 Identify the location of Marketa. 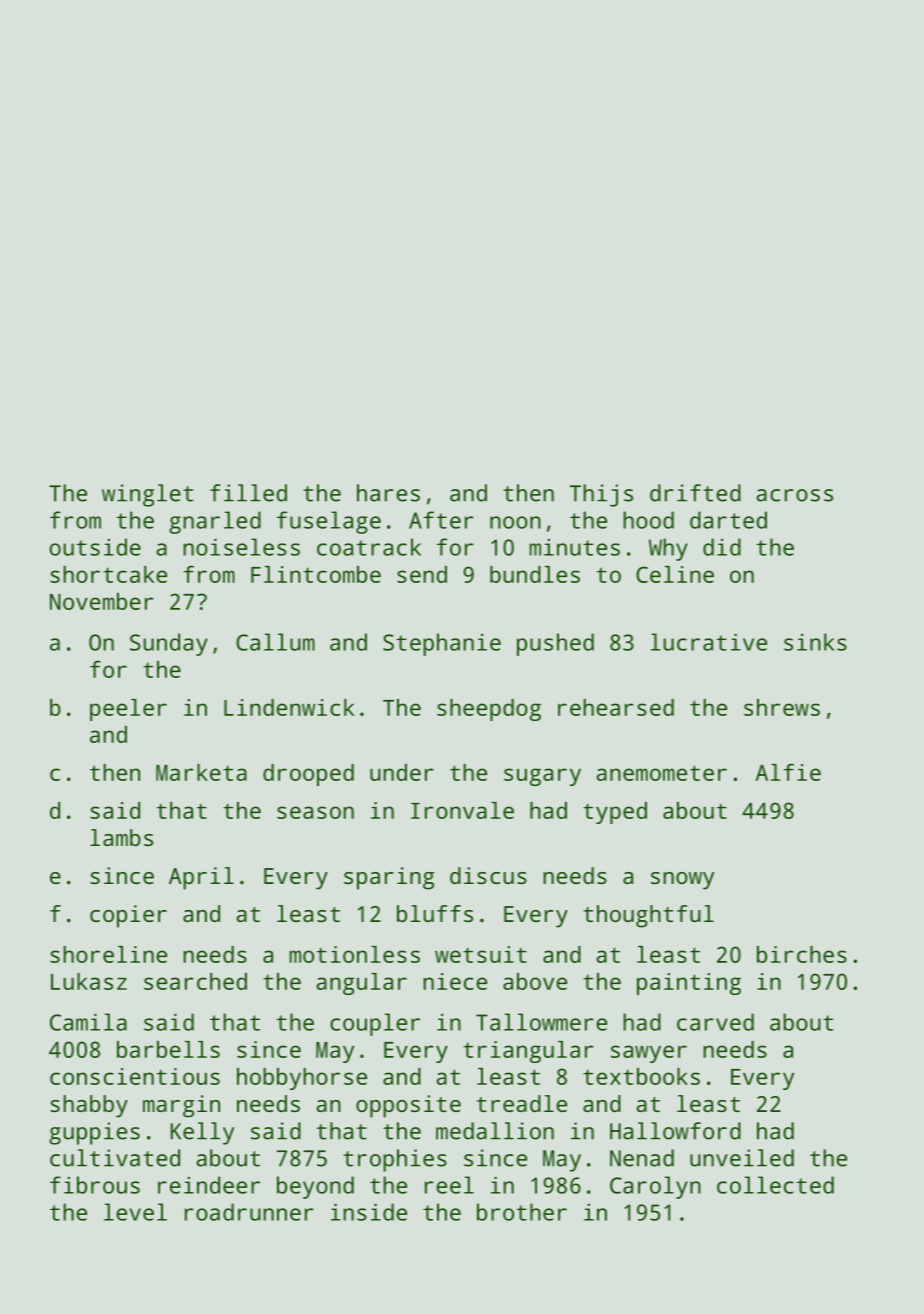
(201, 772).
